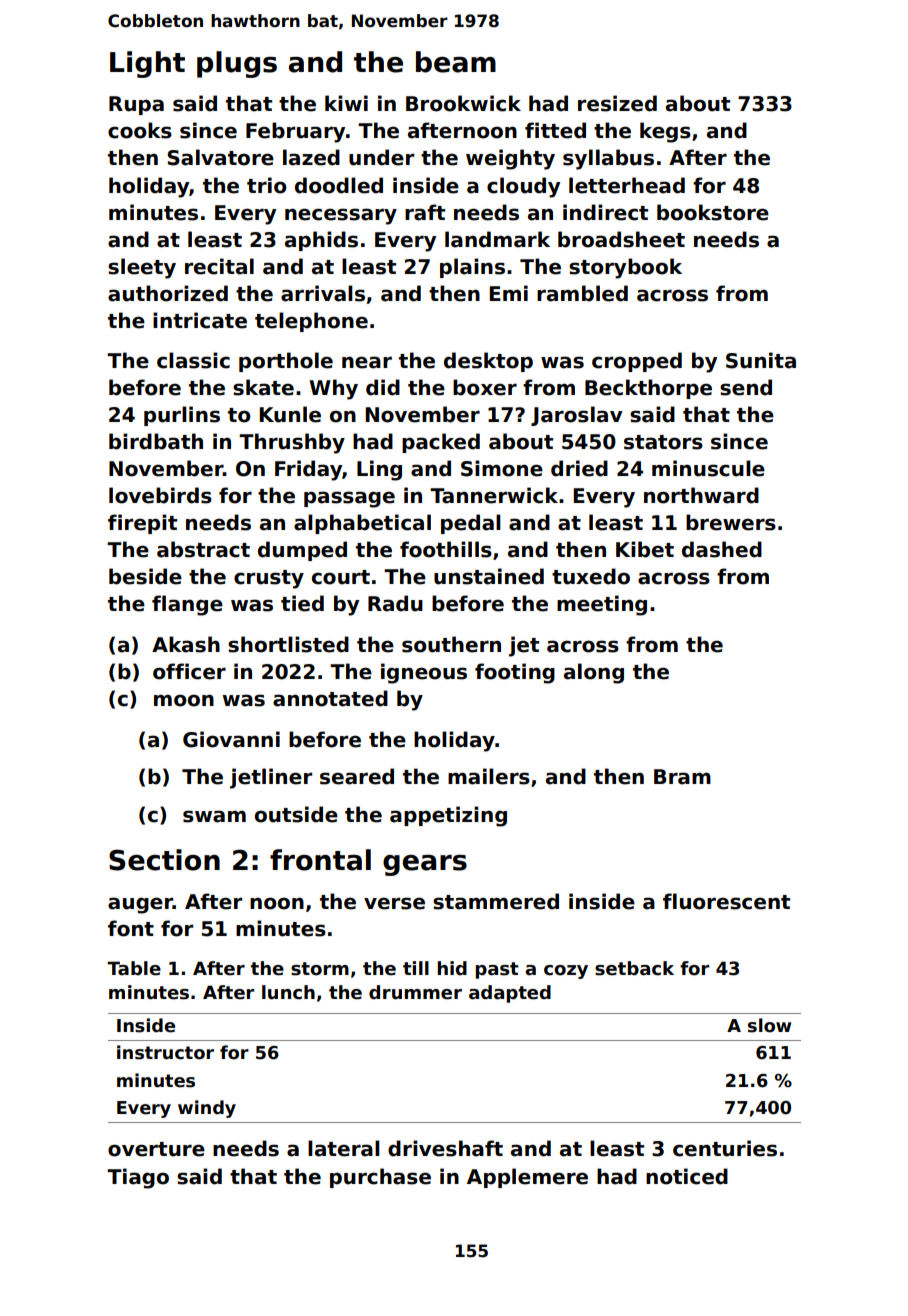  Describe the element at coordinates (134, 968) in the screenshot. I see `Table` at that location.
